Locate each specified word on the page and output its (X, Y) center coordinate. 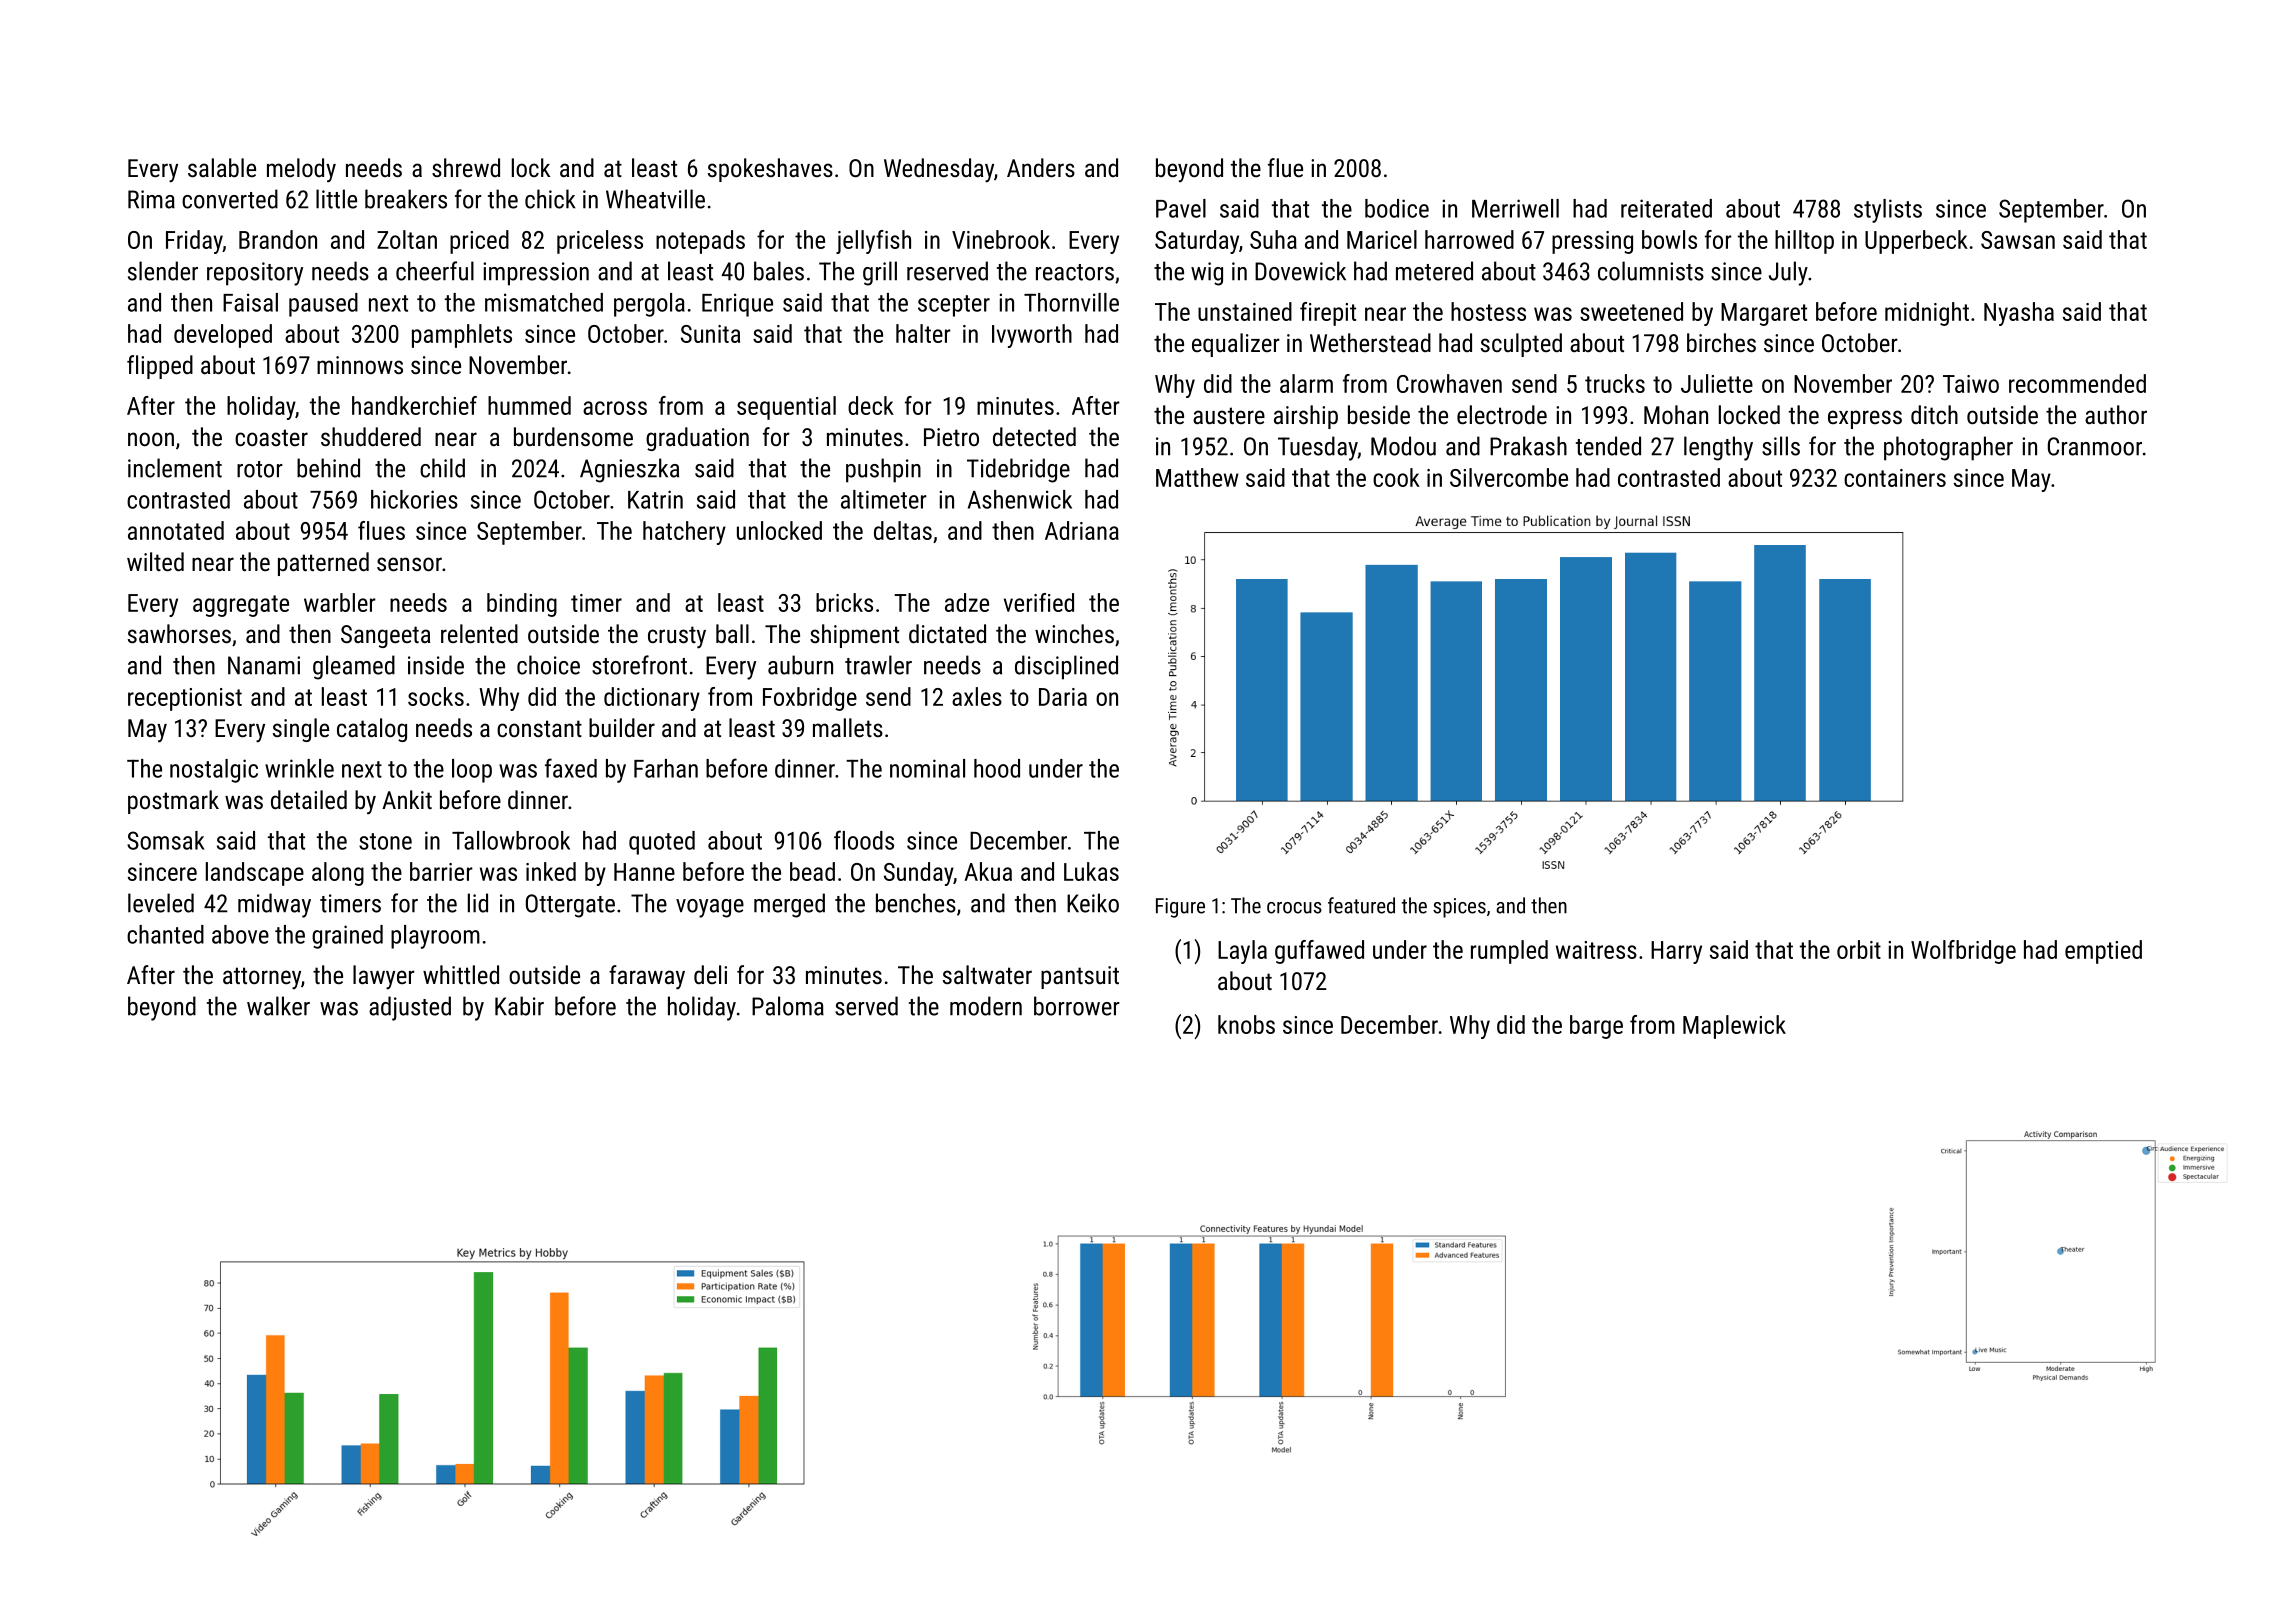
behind (328, 468)
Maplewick (1734, 1027)
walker (278, 1006)
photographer (1948, 448)
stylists (1888, 211)
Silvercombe (1509, 477)
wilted (155, 561)
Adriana (1082, 530)
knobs (1246, 1024)
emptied (2103, 952)
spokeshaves (770, 170)
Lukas (1091, 871)
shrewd (466, 167)
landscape (255, 874)
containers (1895, 478)
